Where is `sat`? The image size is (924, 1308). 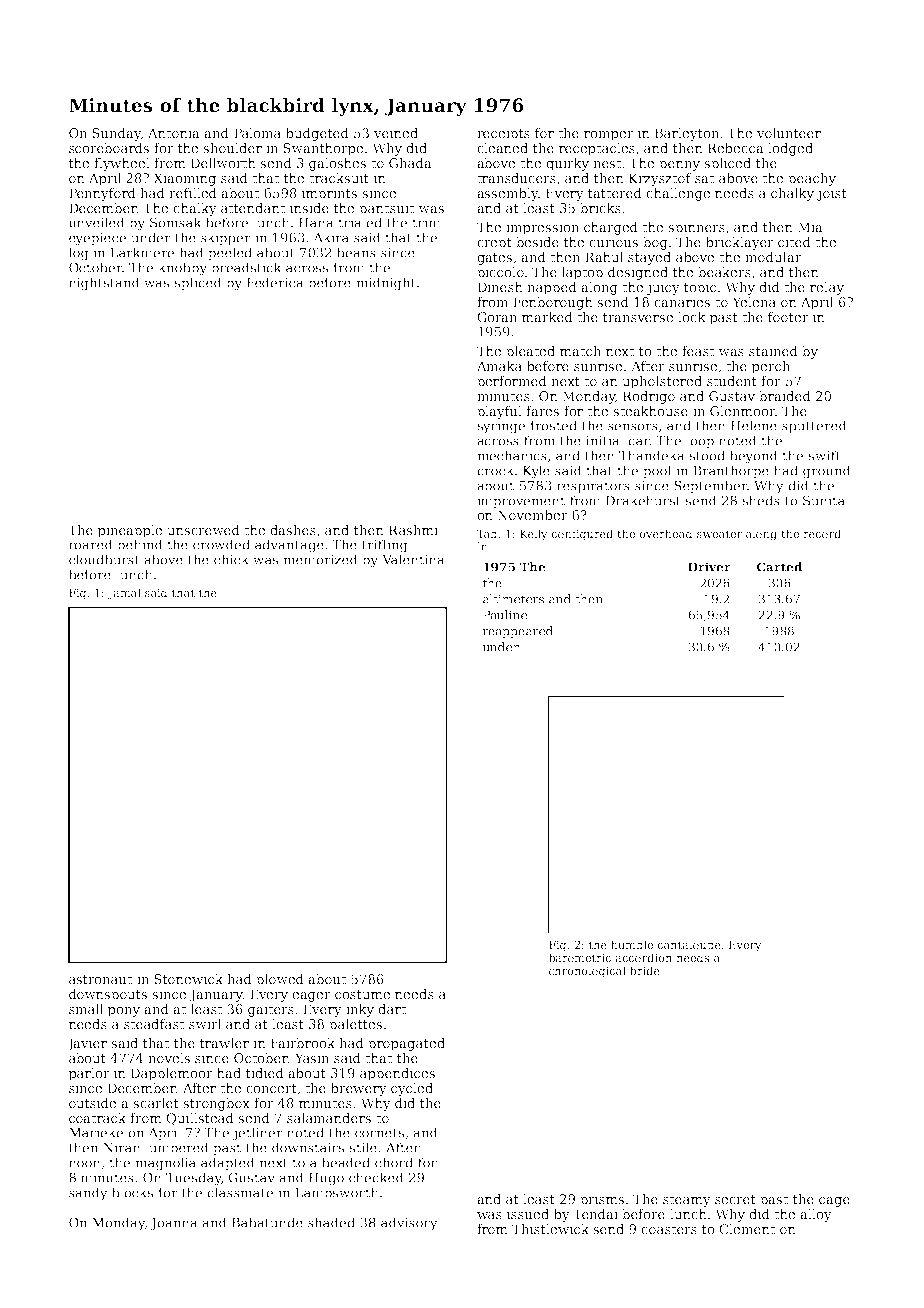 sat is located at coordinates (704, 178).
